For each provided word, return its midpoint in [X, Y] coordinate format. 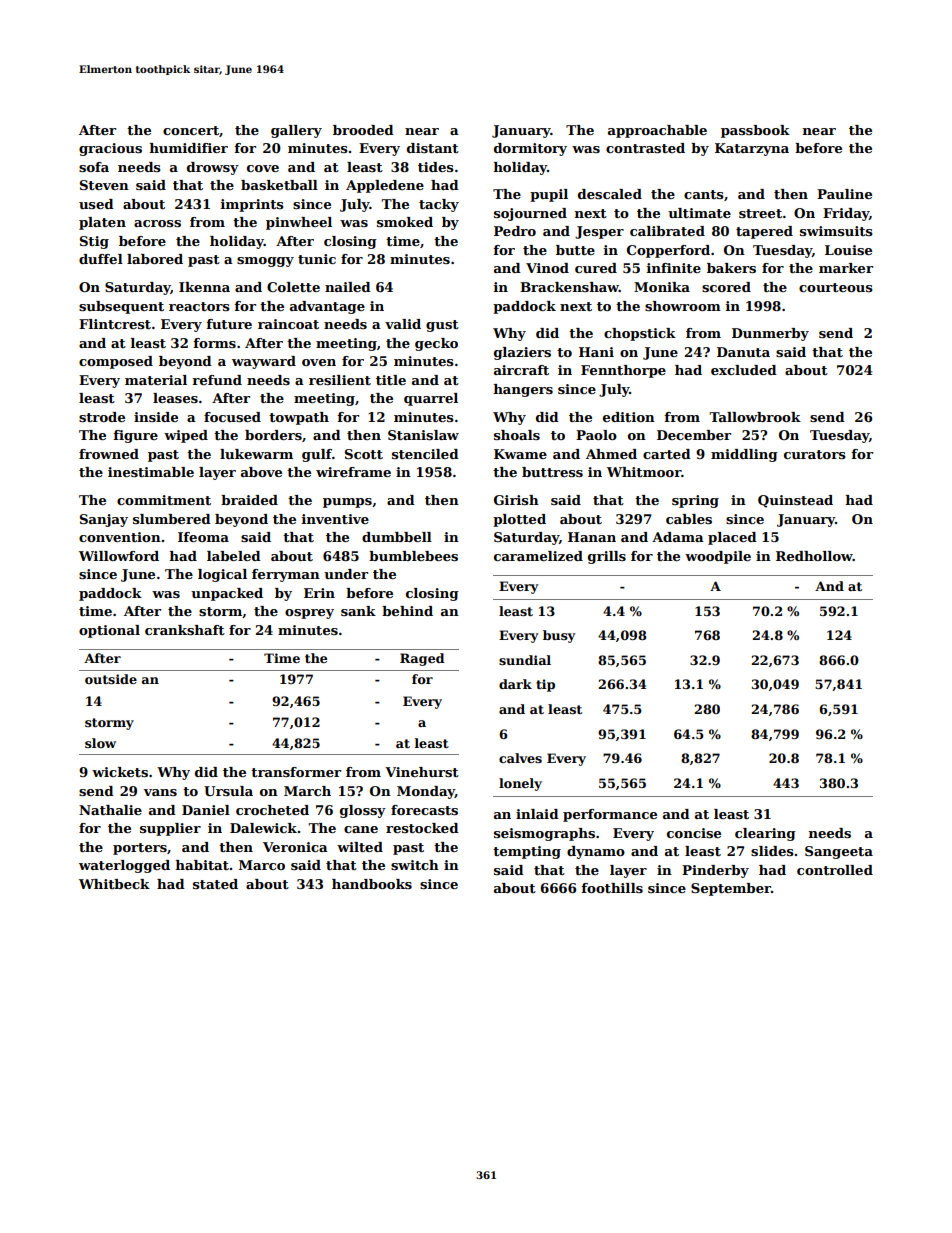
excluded [744, 370]
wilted [360, 847]
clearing [765, 834]
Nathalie [110, 810]
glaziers [522, 353]
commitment [164, 500]
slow [100, 743]
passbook [755, 131]
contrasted [645, 148]
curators [815, 454]
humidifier [189, 148]
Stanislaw [423, 435]
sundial [525, 660]
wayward [264, 362]
